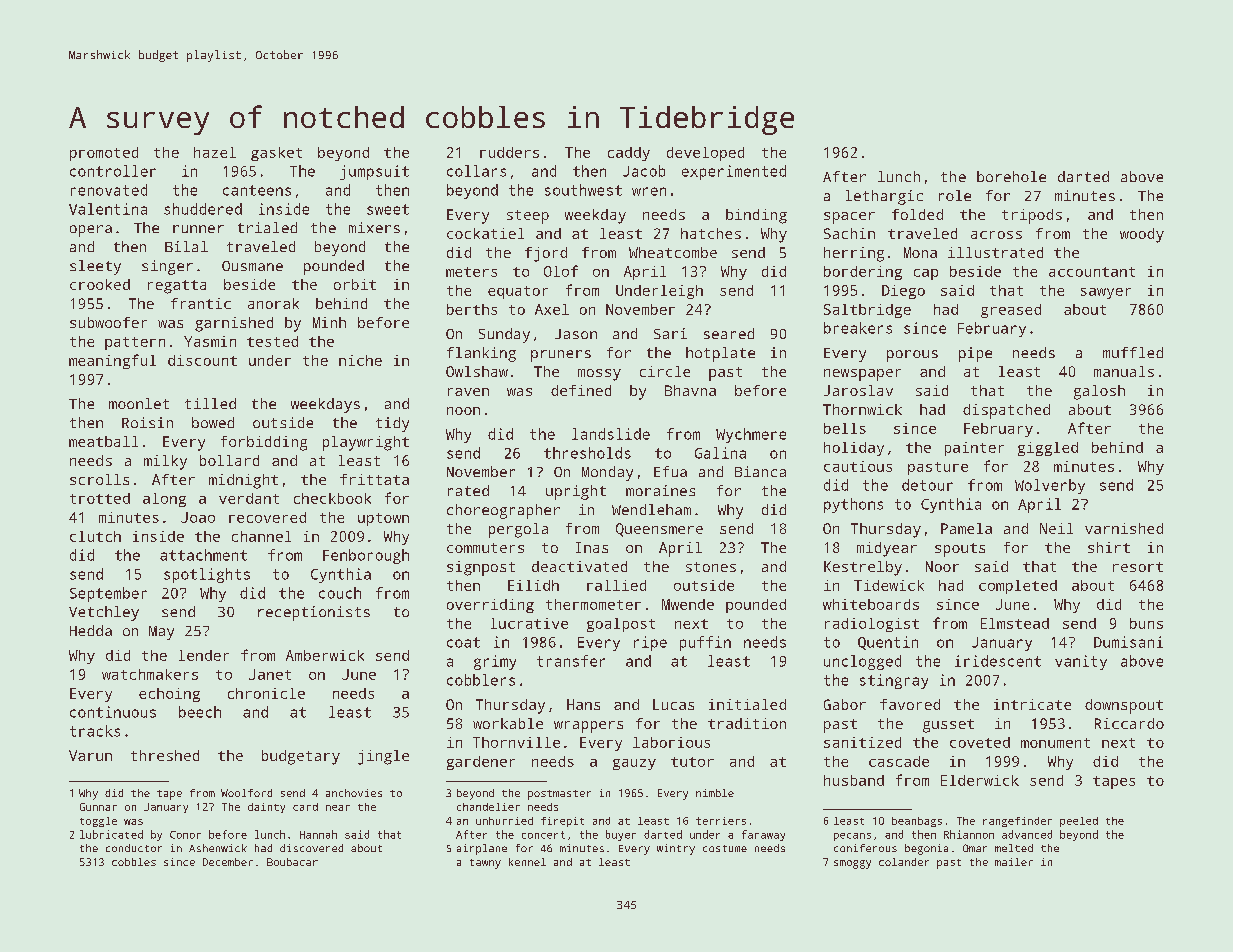 This document has height=952, width=1233. What do you see at coordinates (207, 575) in the document?
I see `spotlights` at bounding box center [207, 575].
